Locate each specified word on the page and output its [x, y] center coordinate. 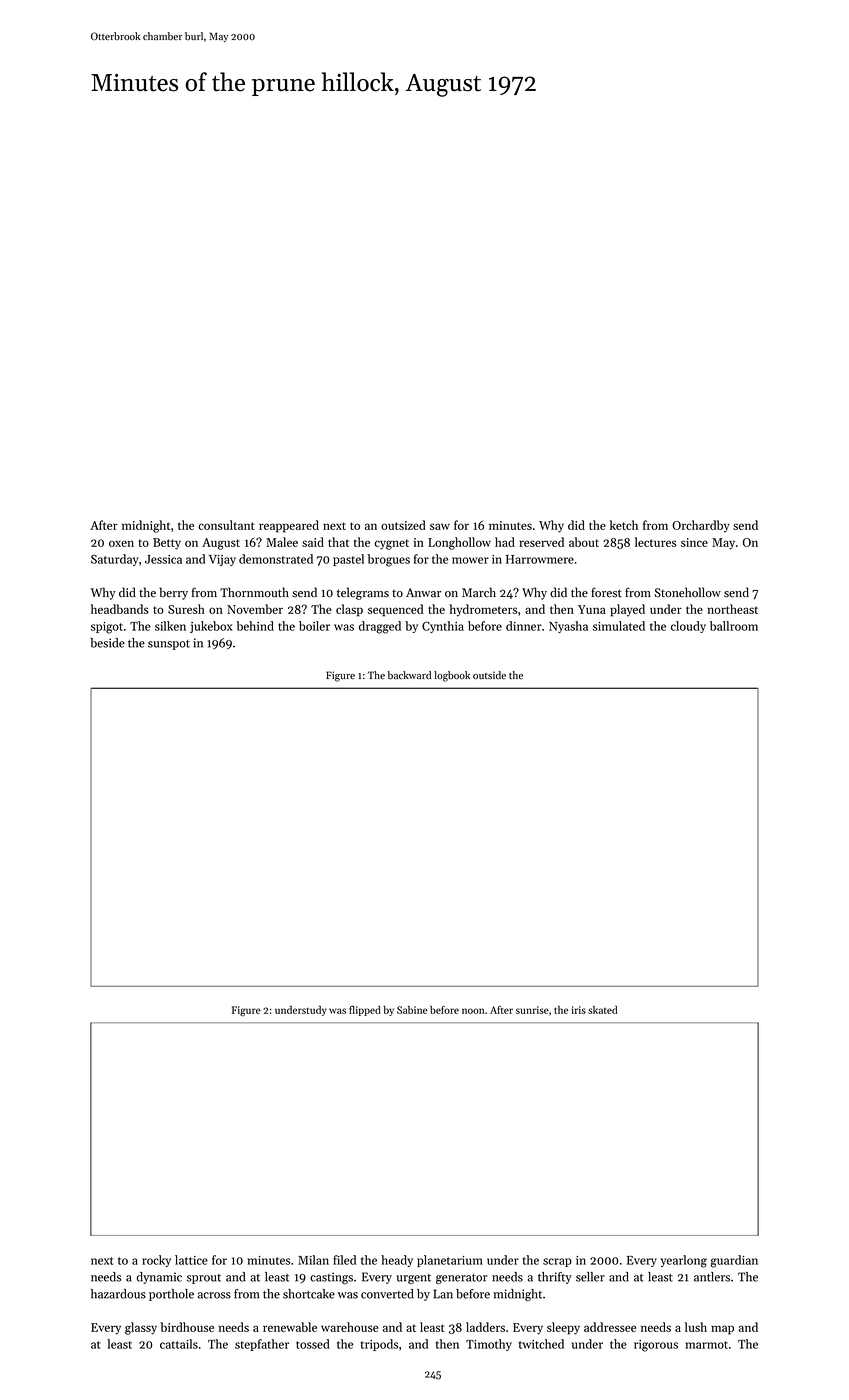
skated [603, 1010]
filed [344, 1260]
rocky [156, 1261]
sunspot [169, 645]
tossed [313, 1344]
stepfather [262, 1345]
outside [489, 675]
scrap [557, 1262]
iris [579, 1010]
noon [473, 1011]
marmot [706, 1345]
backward [409, 675]
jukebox [211, 627]
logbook [452, 676]
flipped [365, 1011]
